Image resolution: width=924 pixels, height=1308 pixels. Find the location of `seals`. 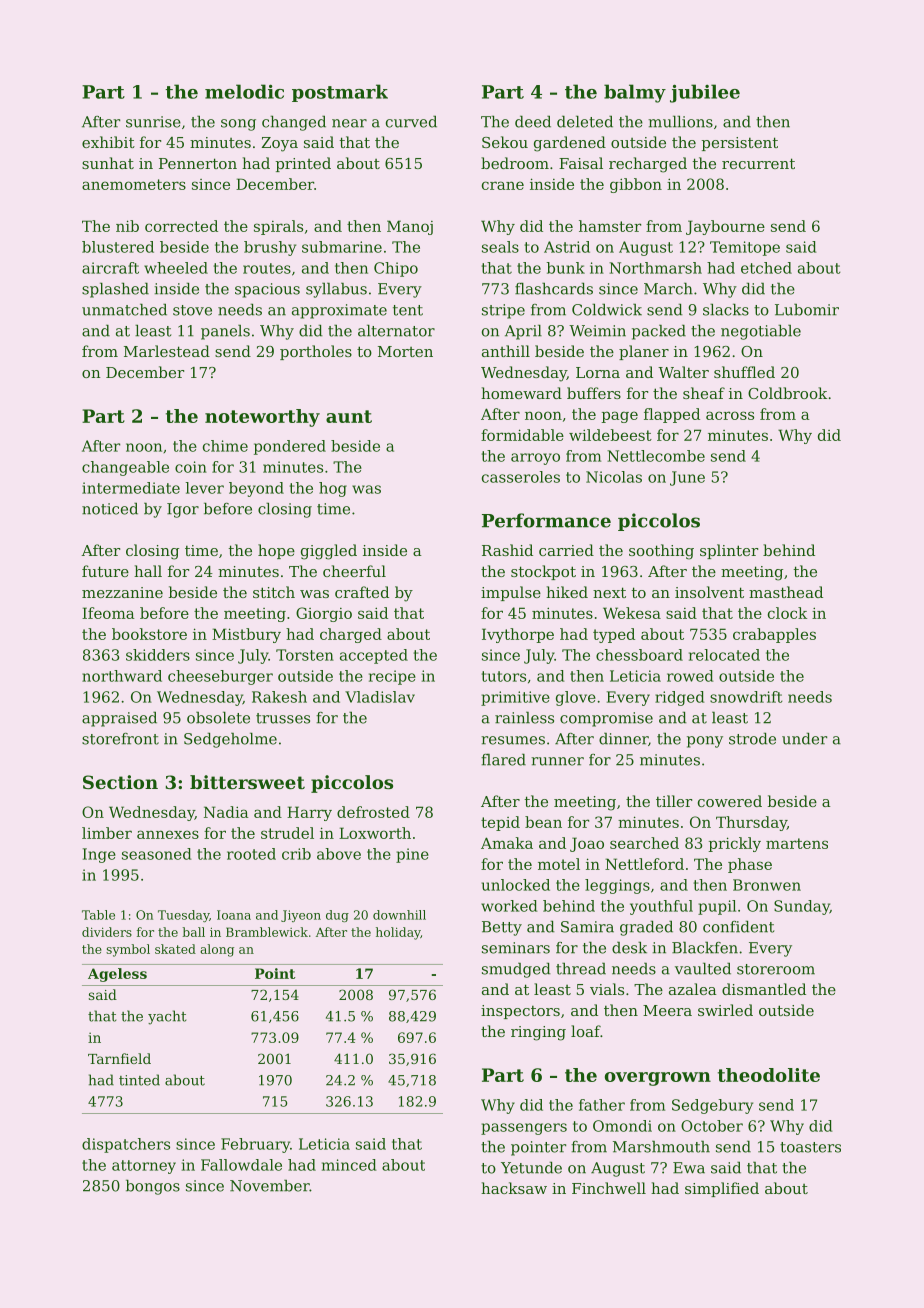

seals is located at coordinates (500, 247).
